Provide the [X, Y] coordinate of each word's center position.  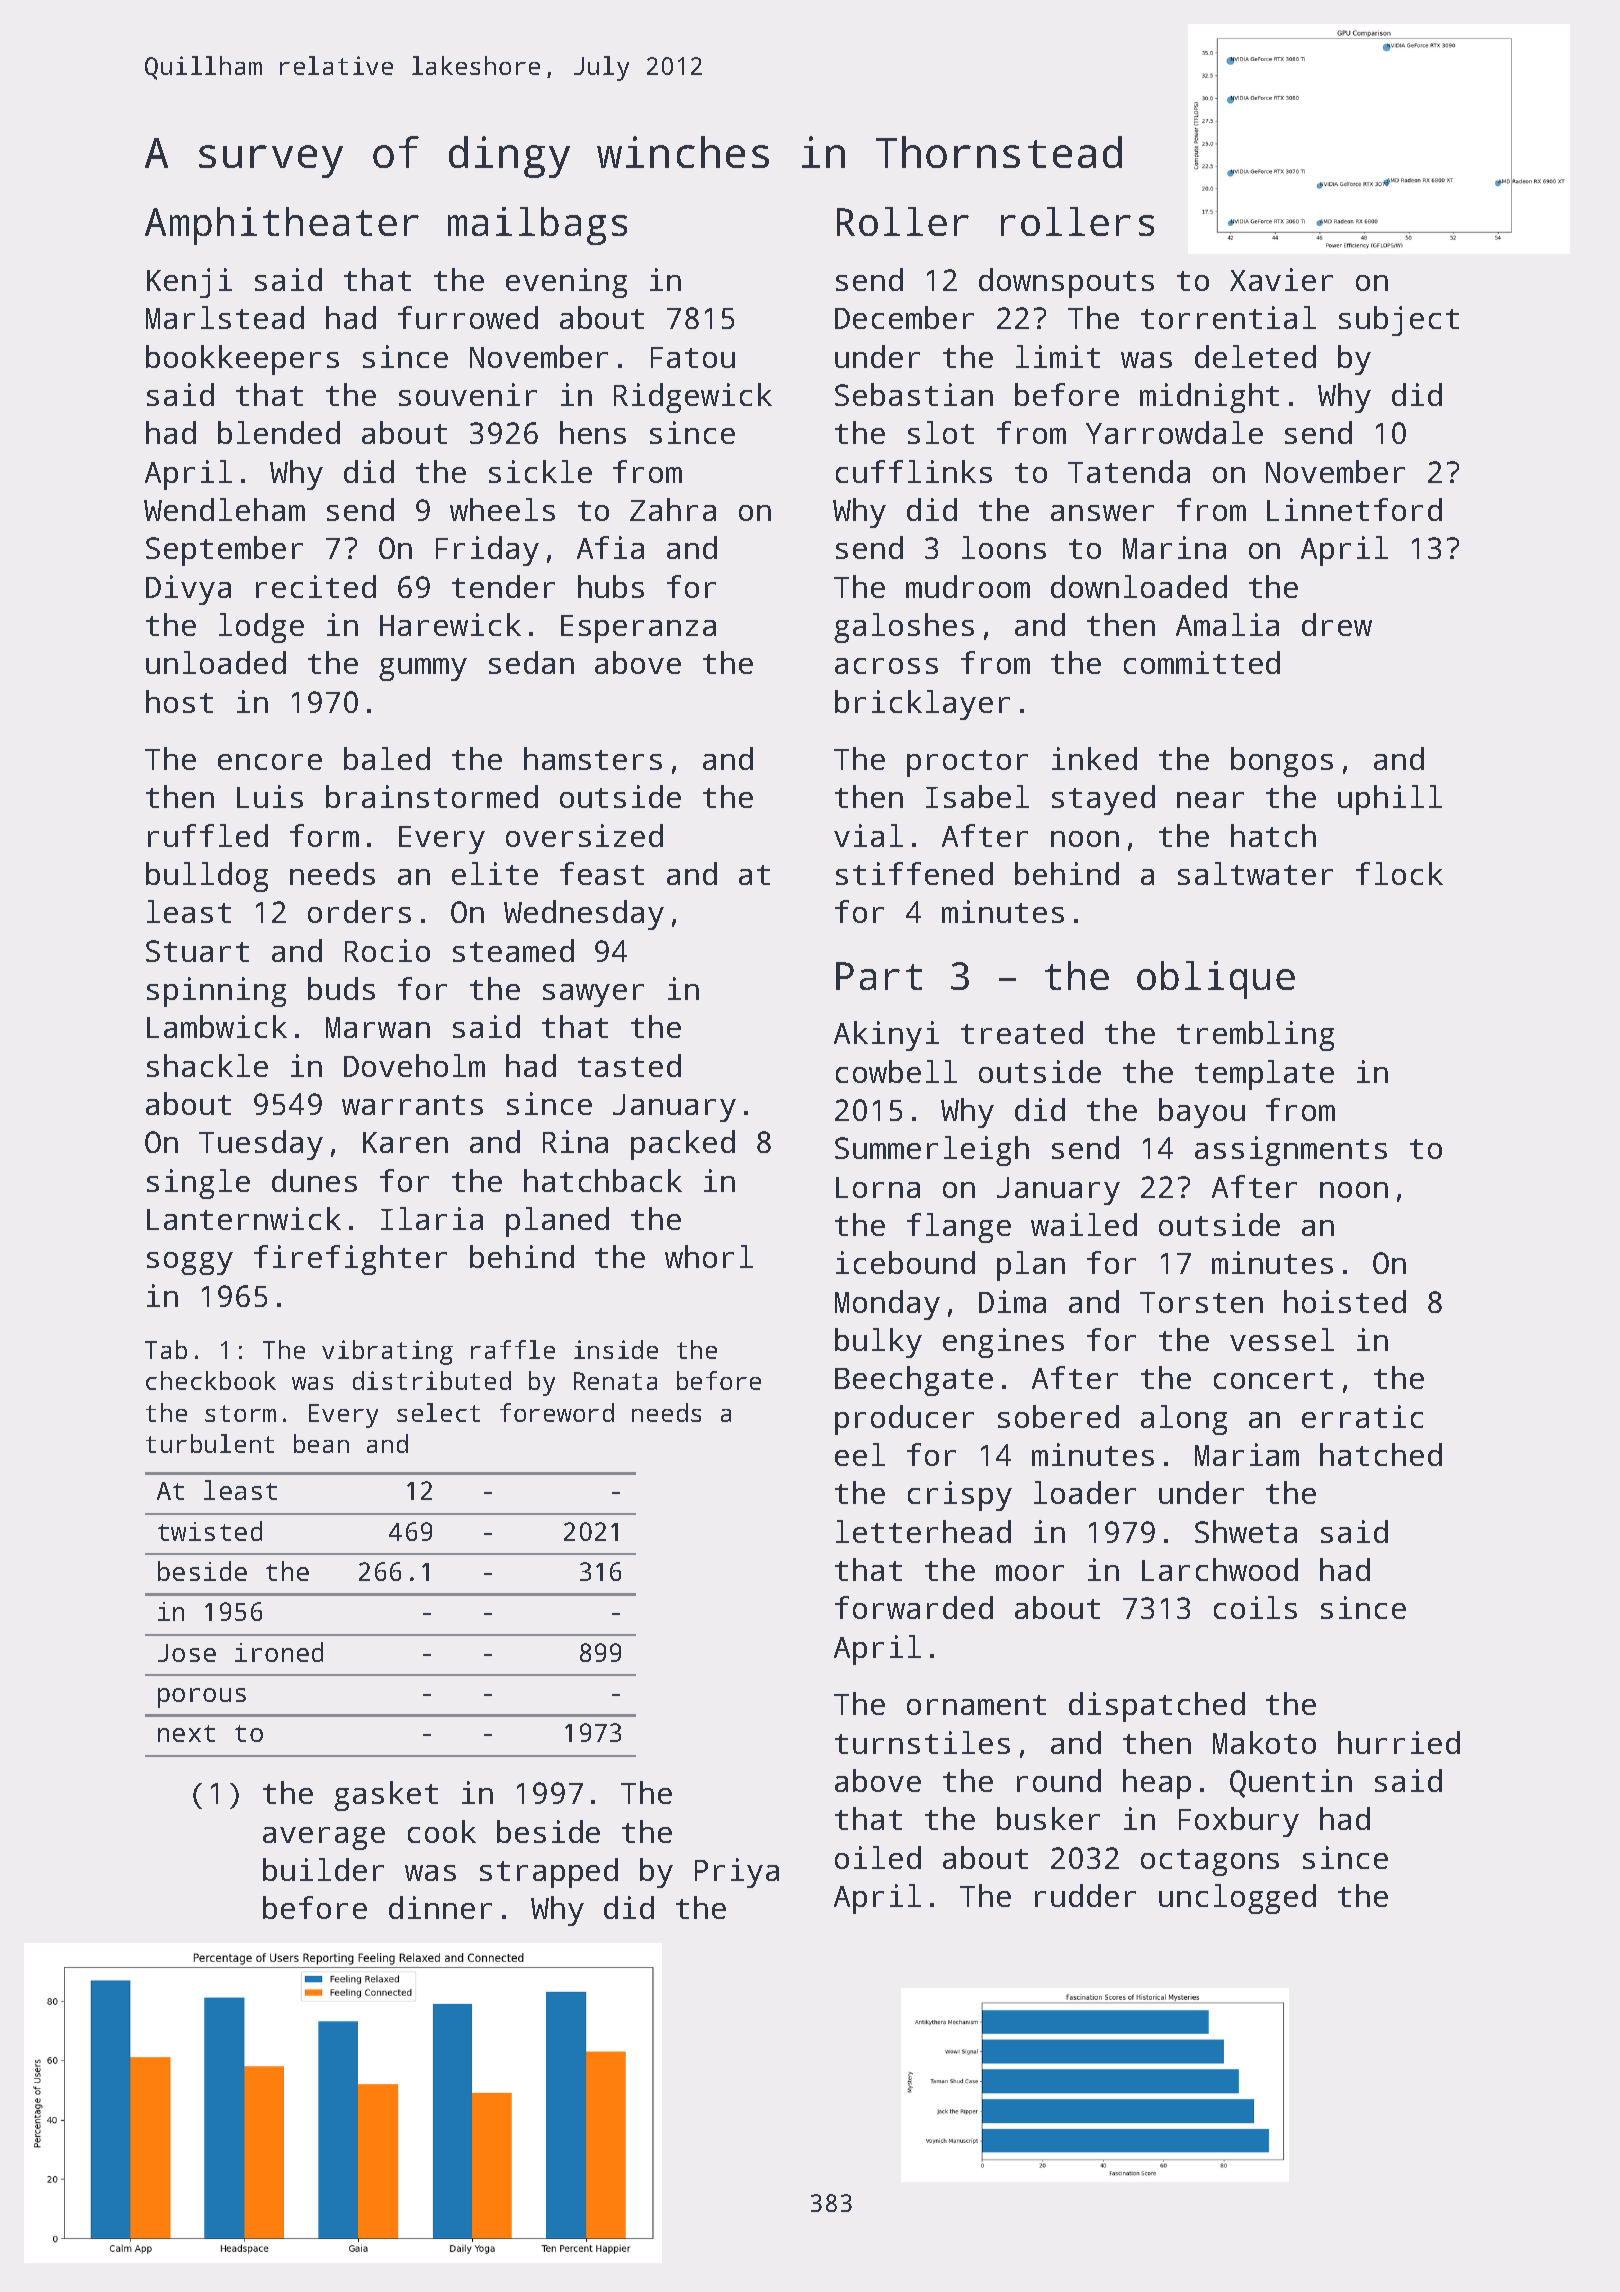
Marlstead [225, 317]
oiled [878, 1857]
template [1264, 1075]
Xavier [1281, 279]
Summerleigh [932, 1151]
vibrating [387, 1352]
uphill [1390, 800]
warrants [412, 1105]
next [186, 1733]
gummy [423, 669]
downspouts [1066, 283]
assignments [1291, 1151]
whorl [709, 1256]
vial [868, 835]
